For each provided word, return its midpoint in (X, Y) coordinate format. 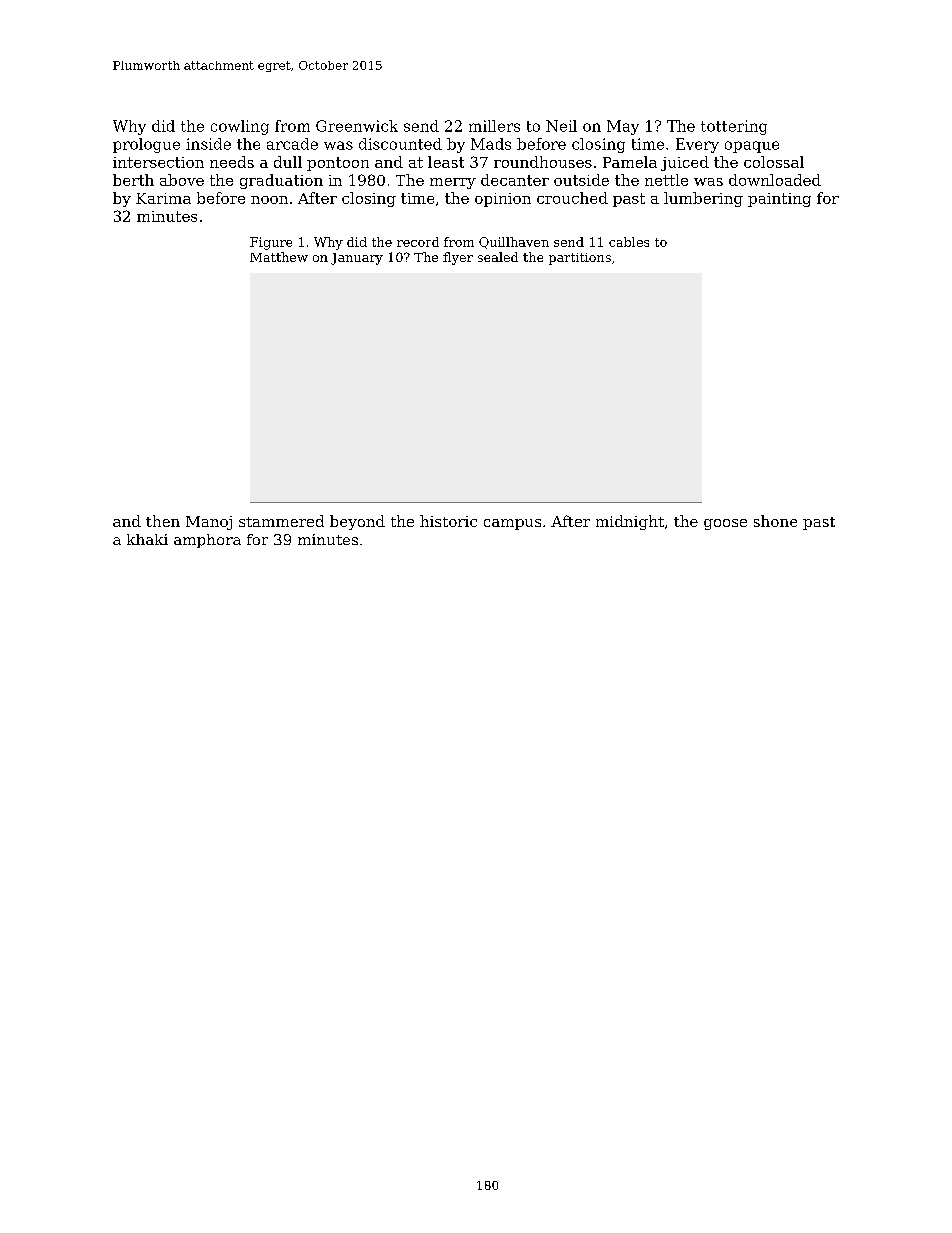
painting (779, 200)
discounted (400, 144)
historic (448, 521)
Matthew (279, 257)
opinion (503, 200)
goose (725, 524)
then (163, 521)
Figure (271, 243)
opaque (752, 147)
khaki (147, 539)
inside (208, 144)
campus (512, 524)
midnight (630, 522)
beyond (357, 522)
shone (775, 521)
